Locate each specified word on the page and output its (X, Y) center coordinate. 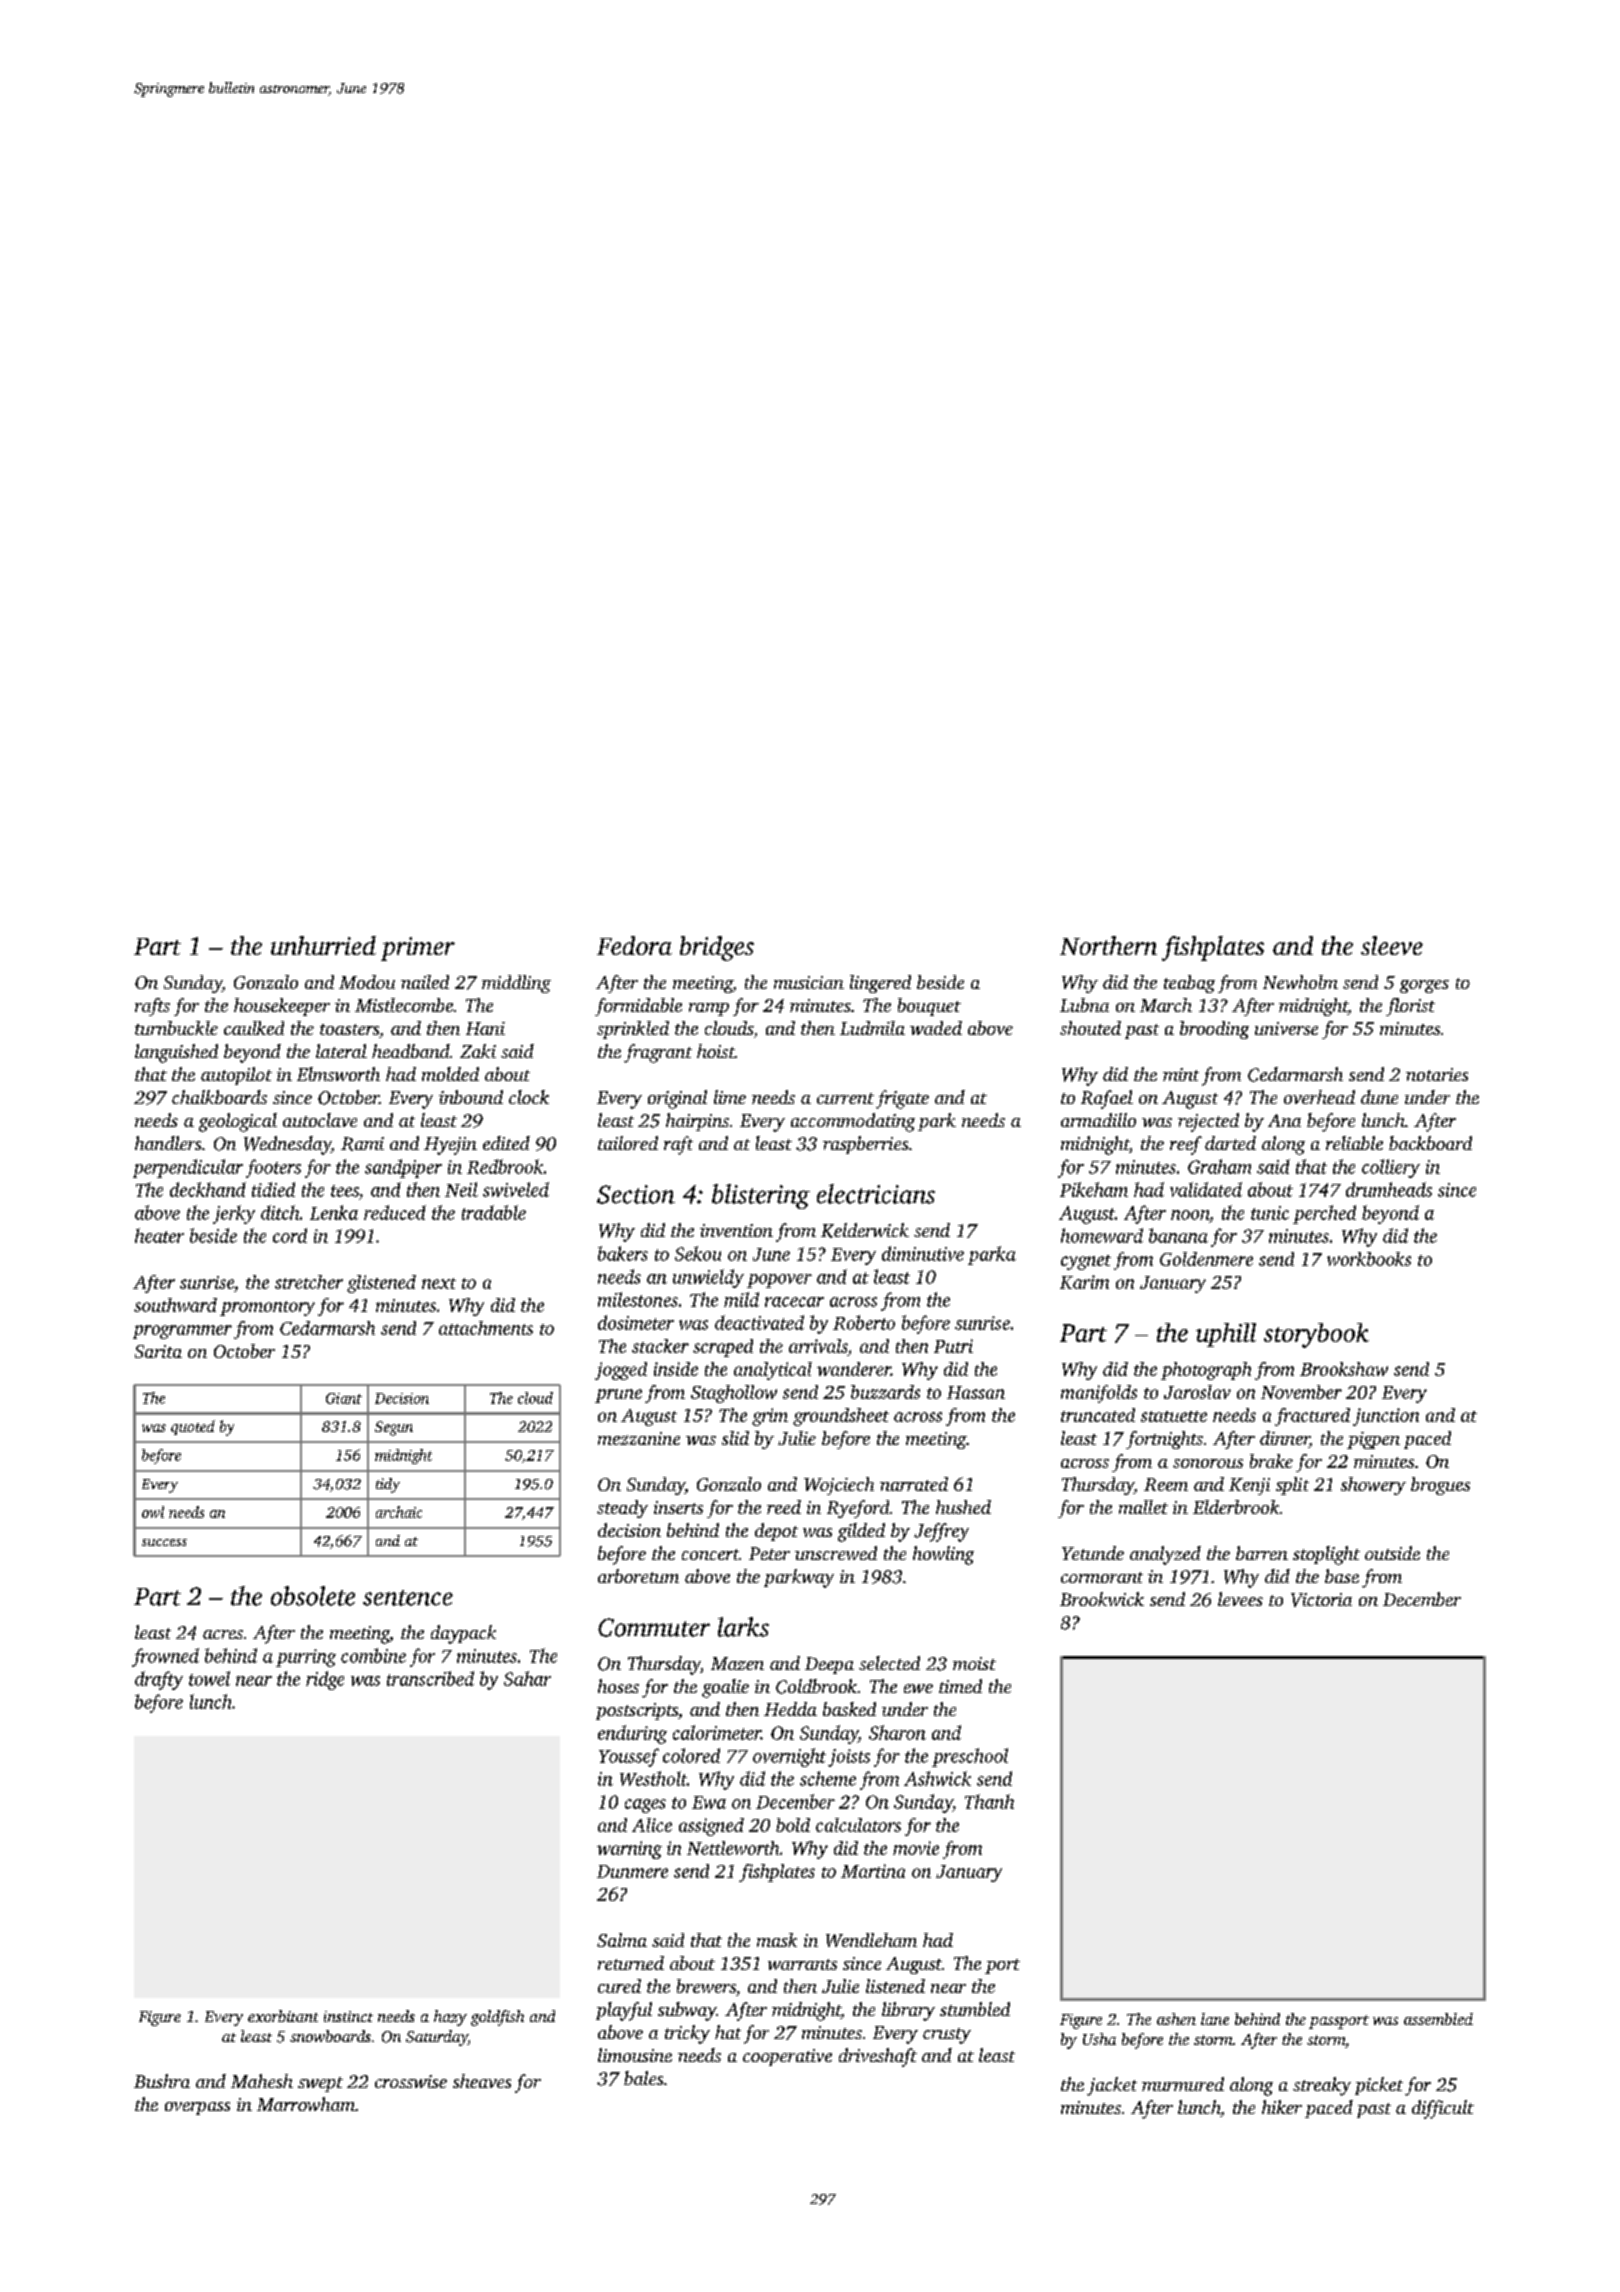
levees (1240, 1599)
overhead (1319, 1097)
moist (974, 1663)
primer (418, 949)
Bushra (162, 2081)
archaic (399, 1512)
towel (209, 1678)
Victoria (1321, 1600)
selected (889, 1663)
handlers (168, 1143)
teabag (1189, 984)
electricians (876, 1194)
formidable (638, 1007)
